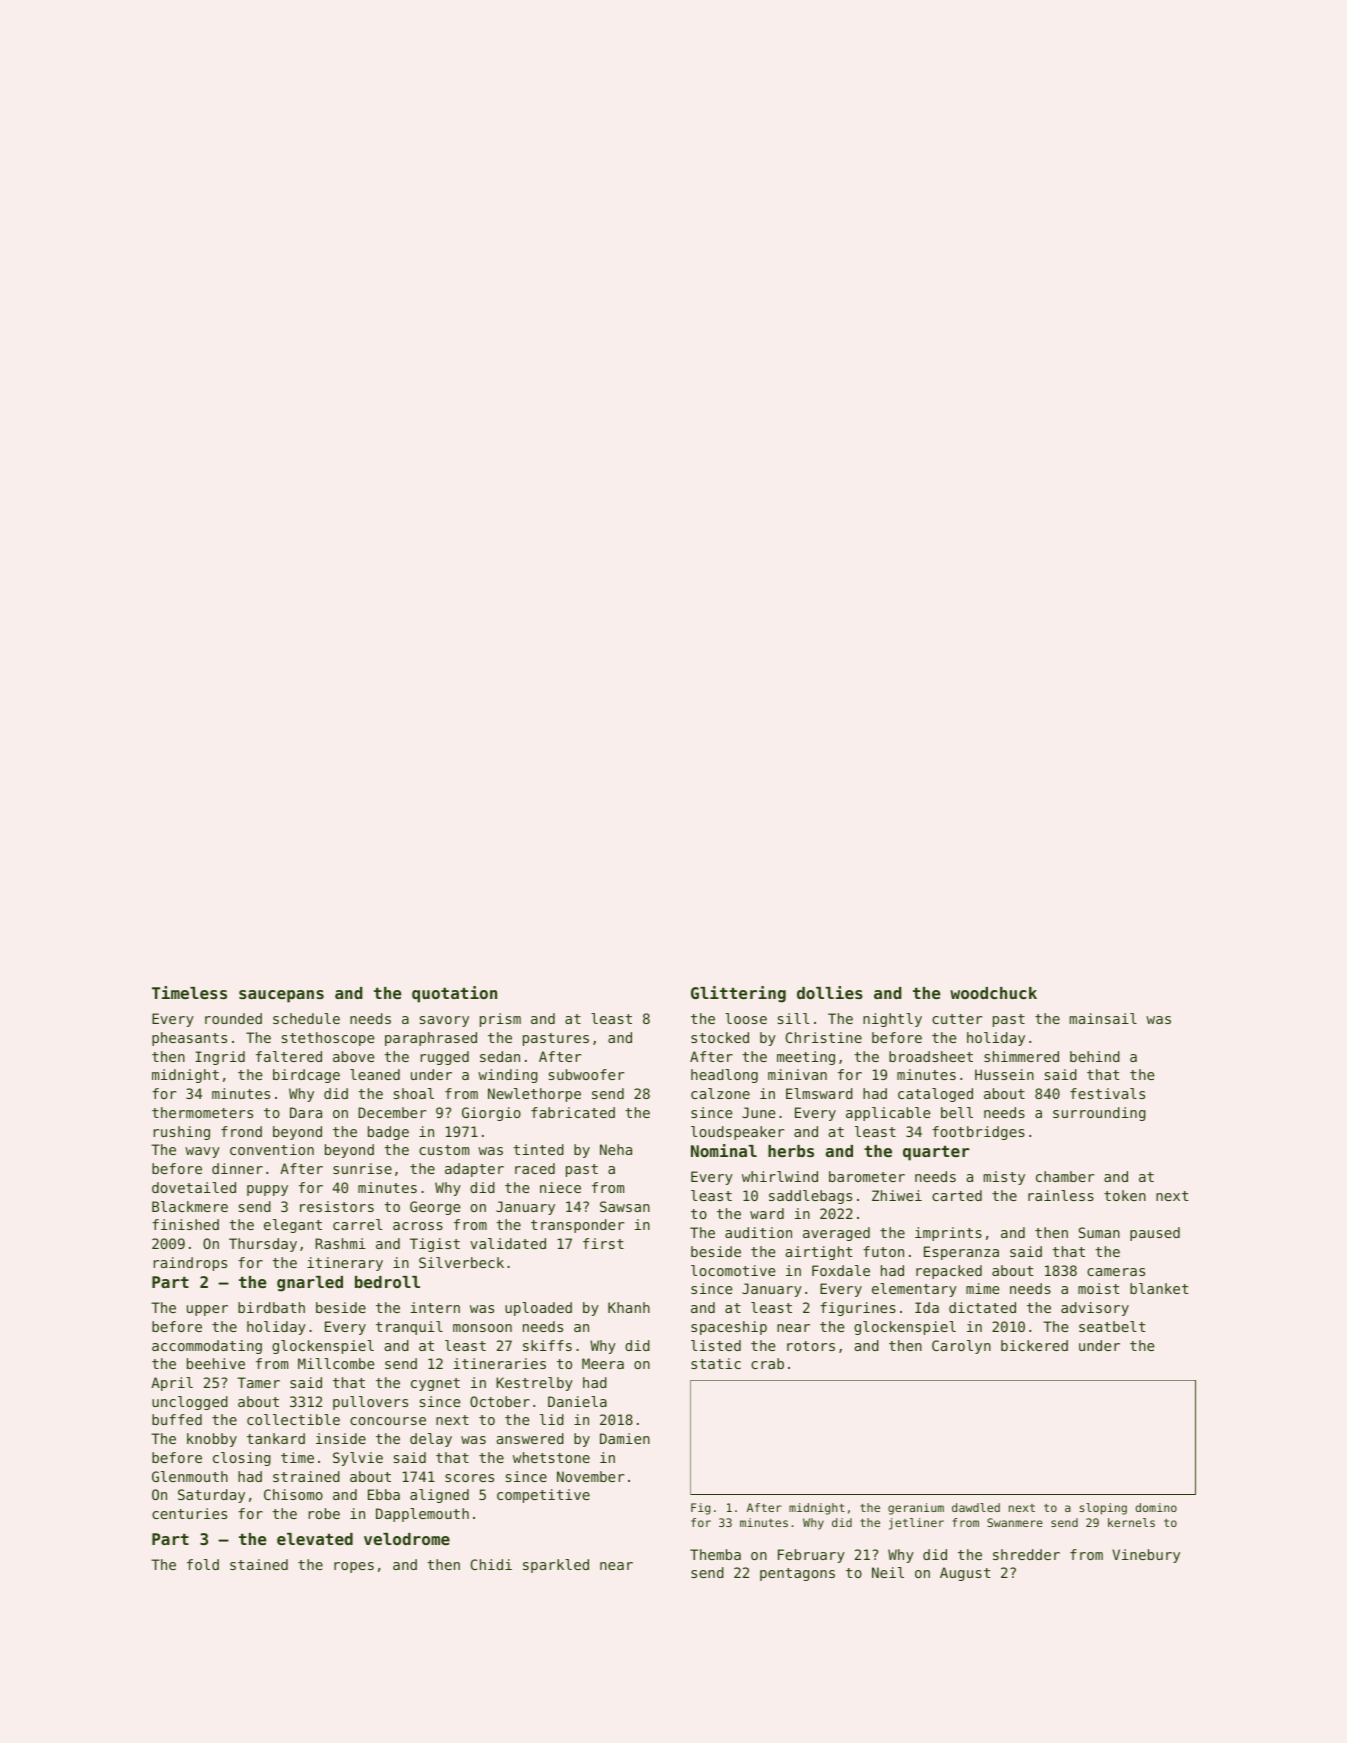 The image size is (1347, 1743). Describe the element at coordinates (538, 1309) in the document. I see `uploaded` at that location.
